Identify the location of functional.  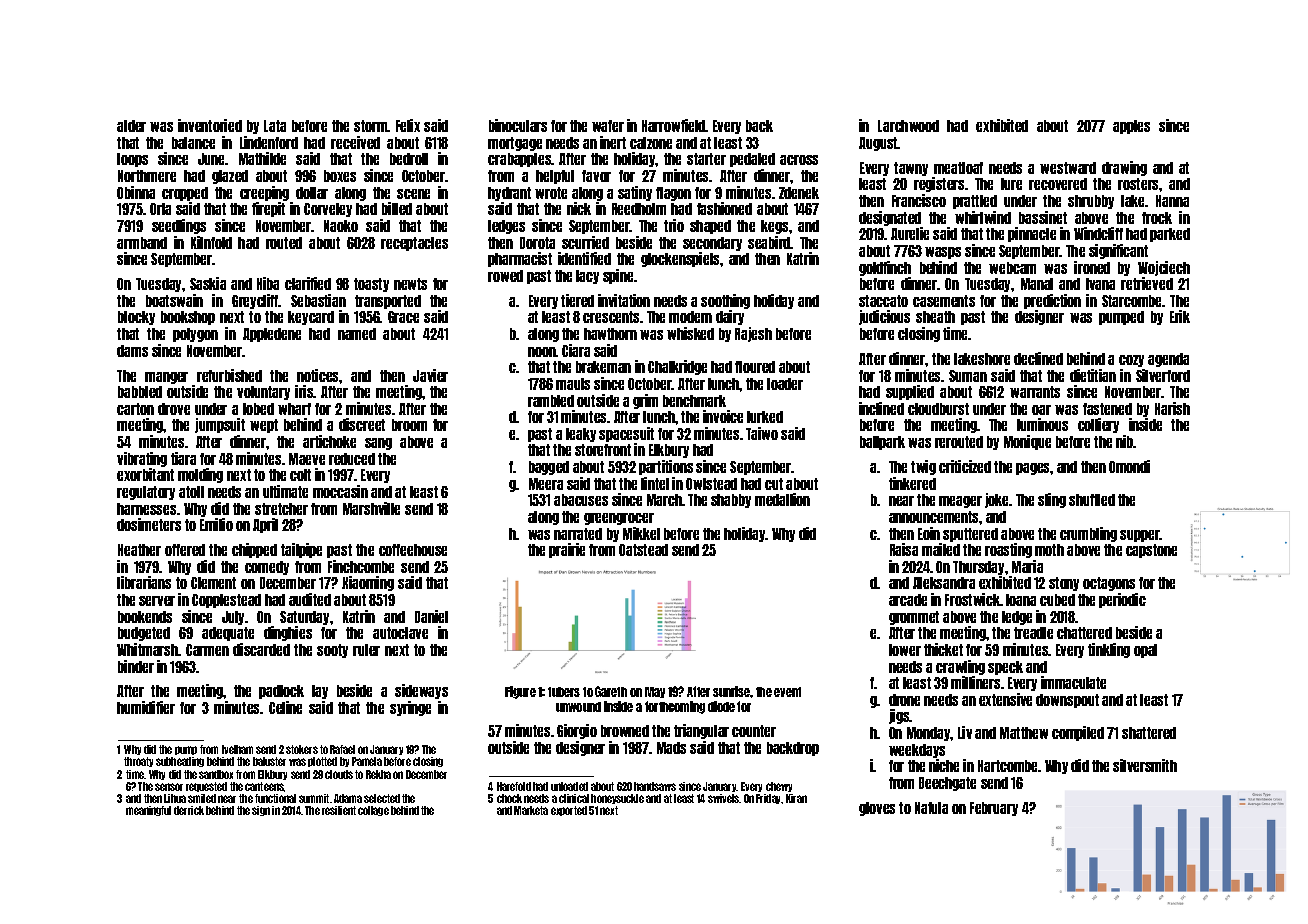
(275, 798).
